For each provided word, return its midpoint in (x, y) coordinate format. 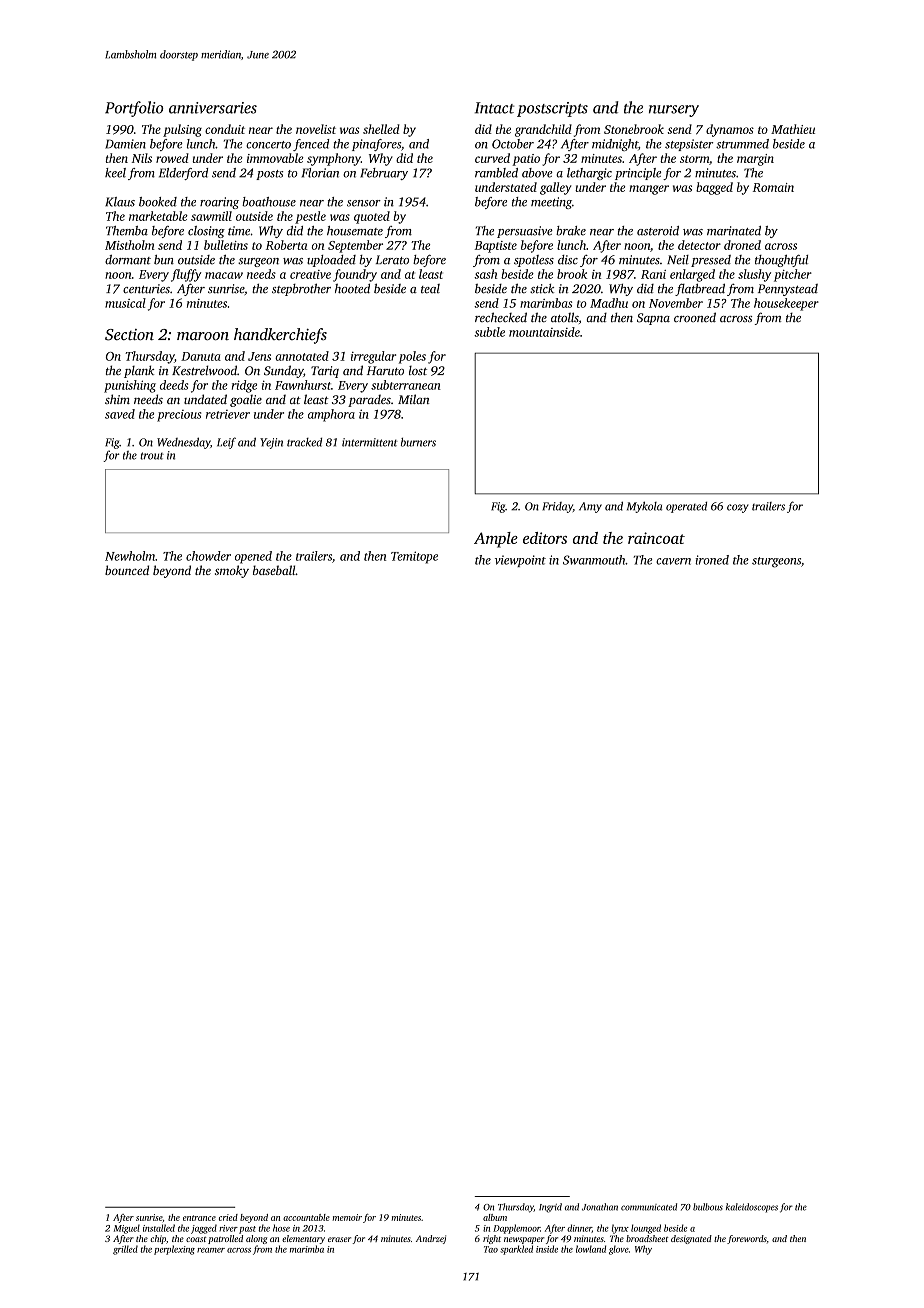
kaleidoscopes (752, 1208)
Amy (590, 507)
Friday (557, 507)
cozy (738, 508)
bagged (714, 188)
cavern (673, 561)
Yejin (271, 443)
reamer (211, 1250)
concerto (268, 145)
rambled (496, 173)
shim (117, 399)
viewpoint (520, 561)
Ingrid (550, 1208)
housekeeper (786, 304)
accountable (306, 1217)
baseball (274, 570)
